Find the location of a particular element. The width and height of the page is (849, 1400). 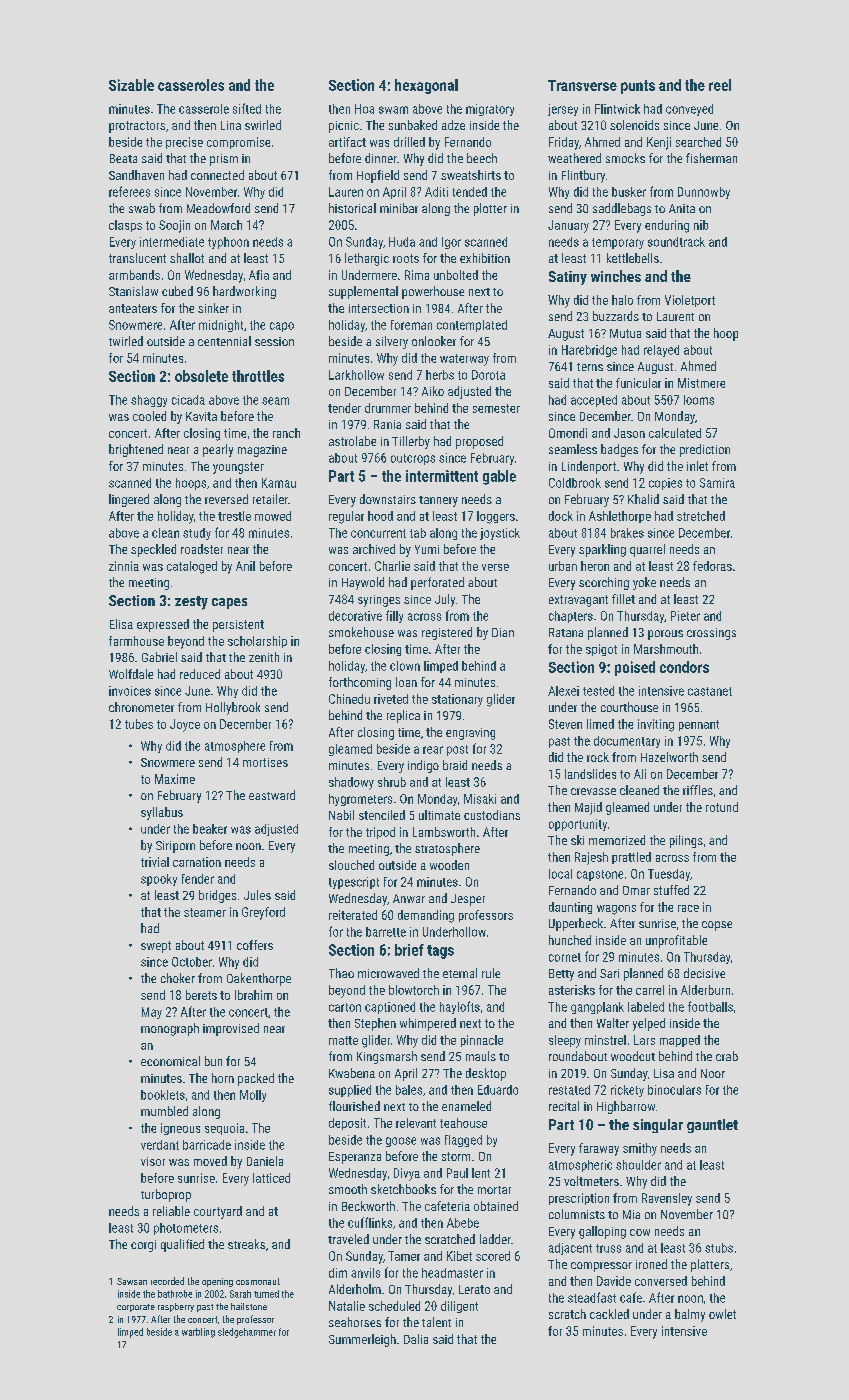

brightened is located at coordinates (136, 450).
